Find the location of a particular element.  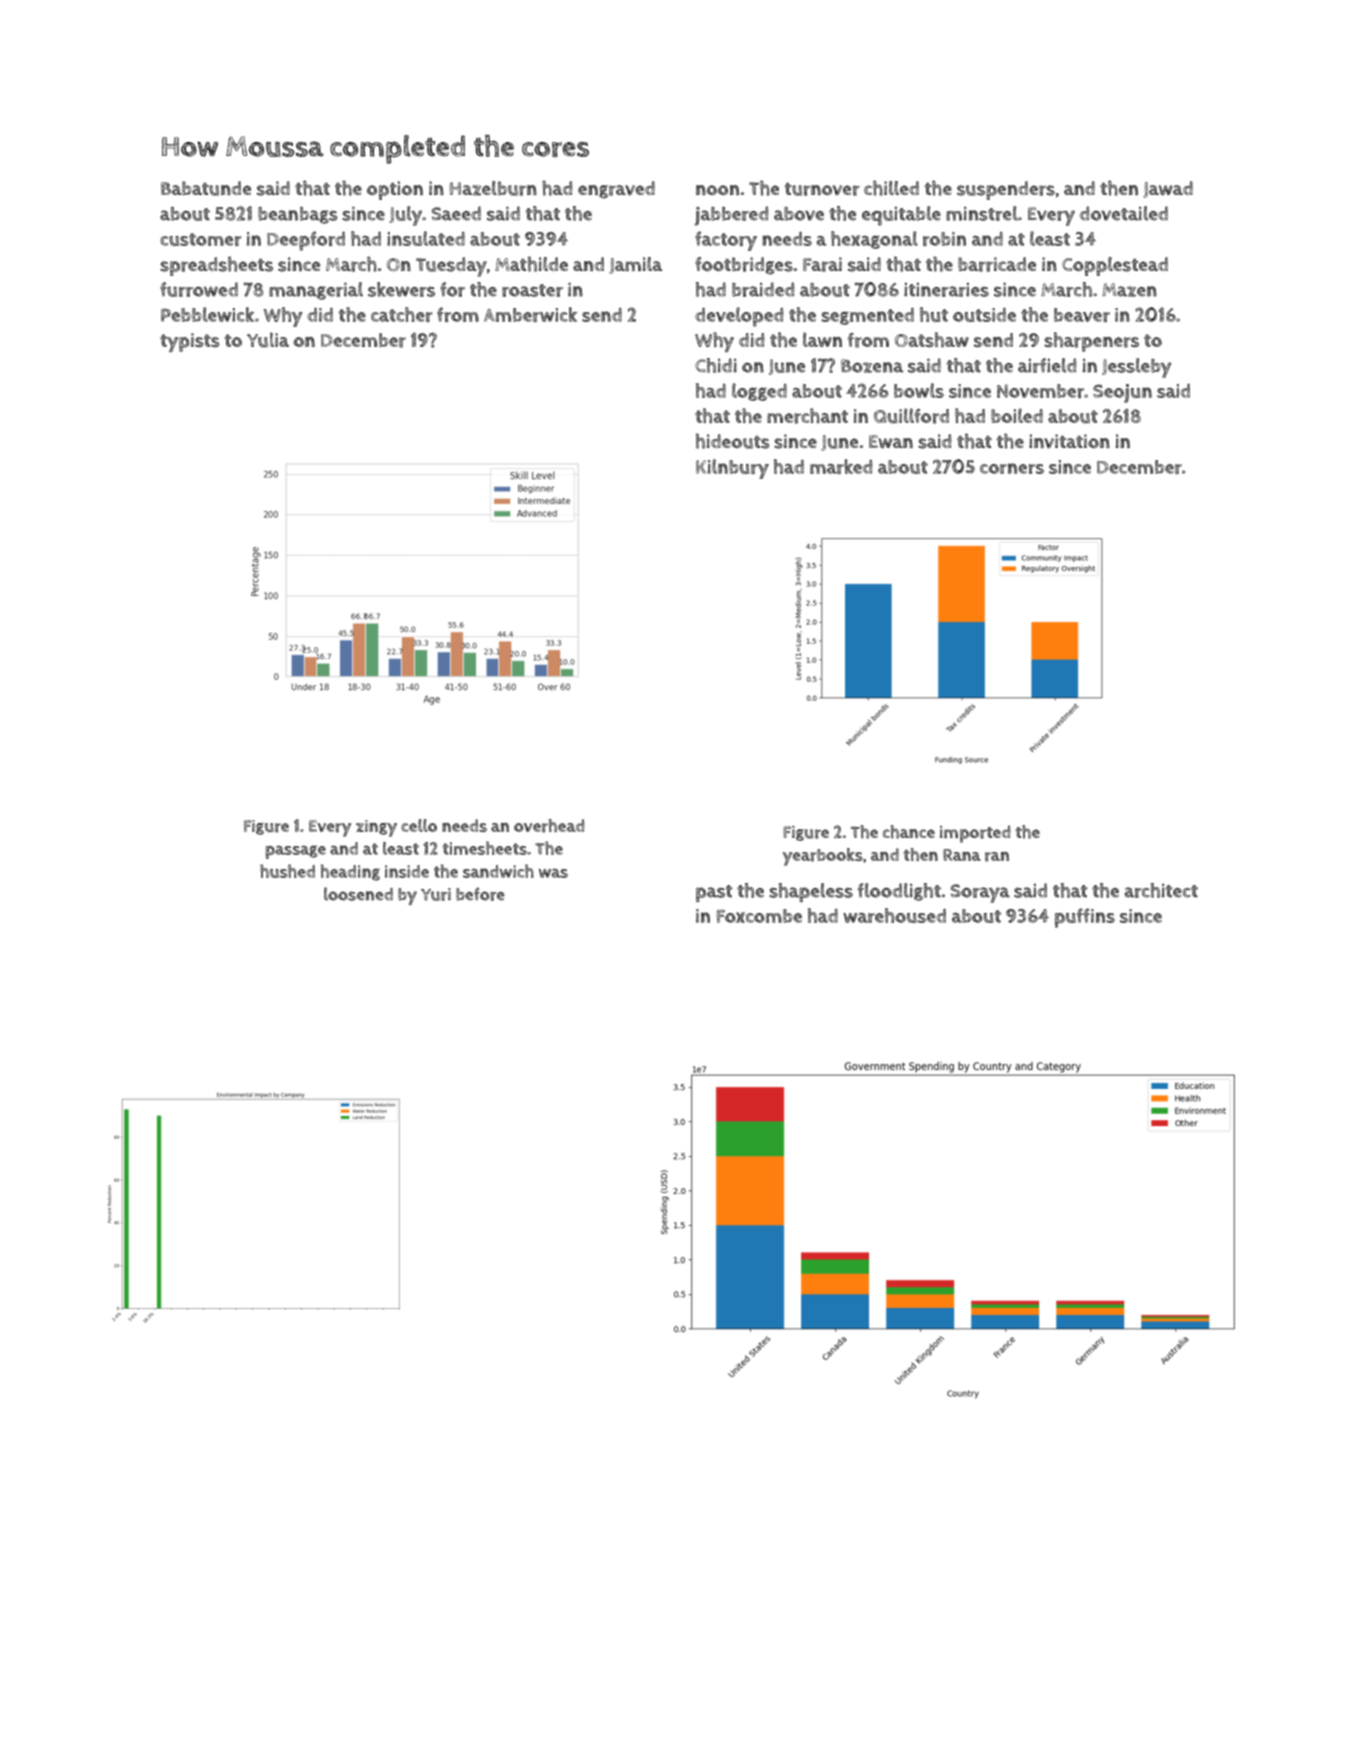

corners is located at coordinates (1012, 468).
